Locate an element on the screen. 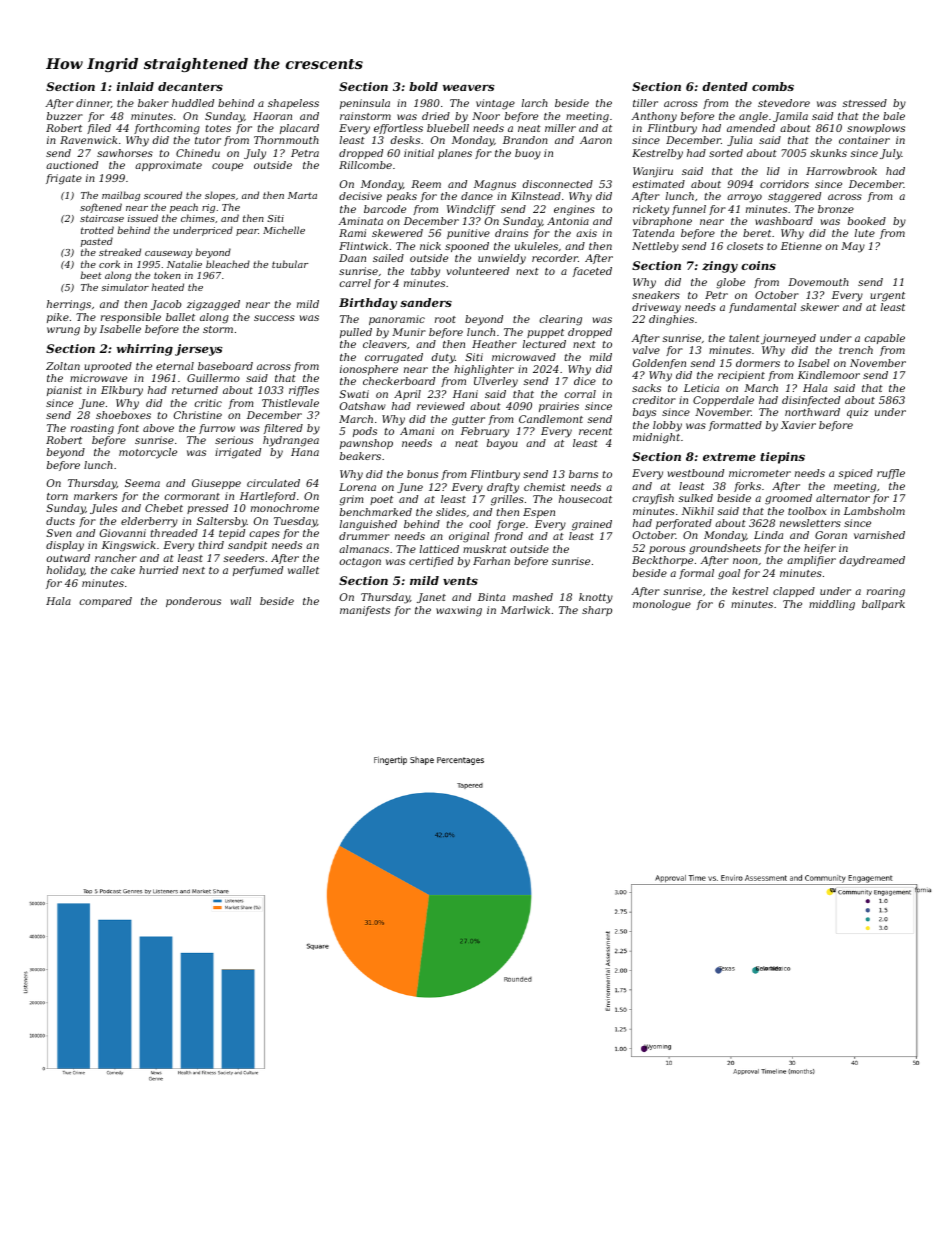 This screenshot has height=1233, width=952. dried is located at coordinates (436, 116).
